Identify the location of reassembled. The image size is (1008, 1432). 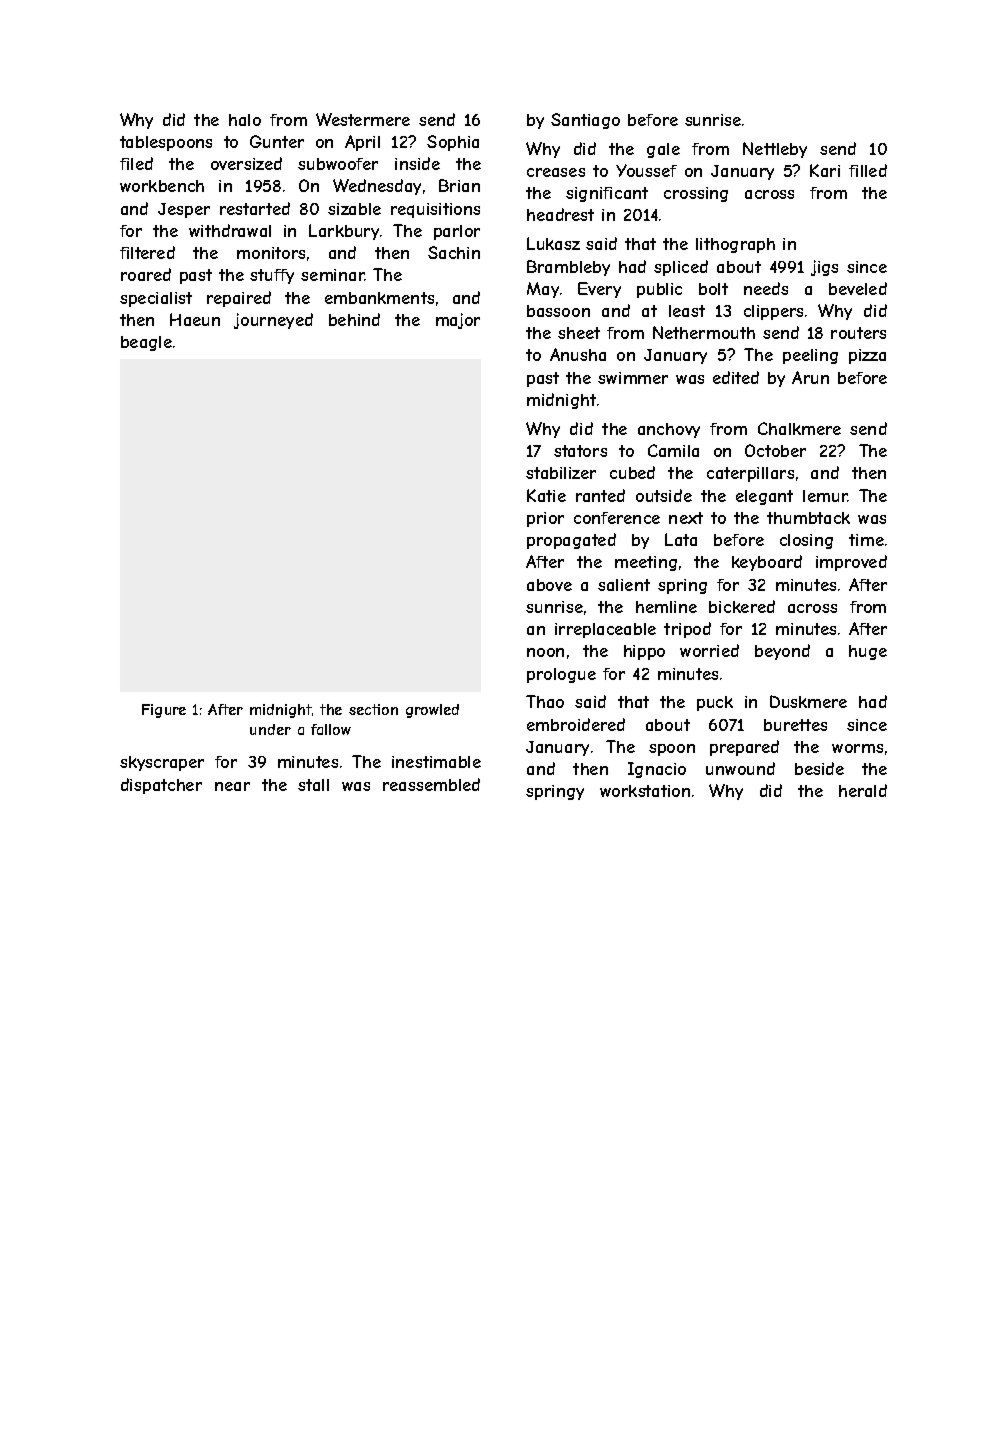
(431, 784).
